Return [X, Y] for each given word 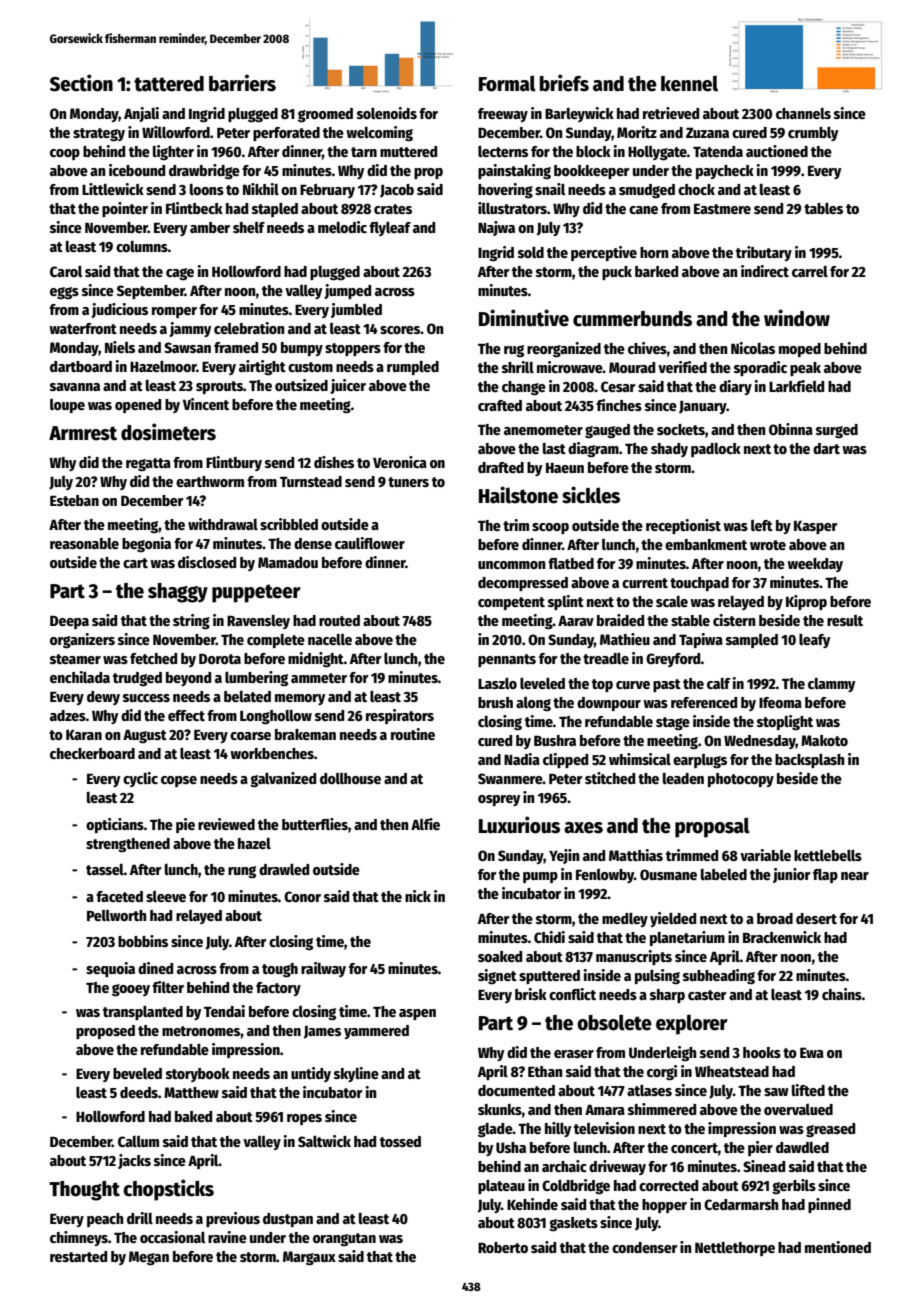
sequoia [110, 969]
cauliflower [370, 543]
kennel [689, 83]
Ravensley [258, 622]
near [855, 876]
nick [418, 896]
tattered [169, 84]
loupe [67, 406]
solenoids [387, 113]
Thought [84, 1191]
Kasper [816, 527]
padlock [716, 450]
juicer [348, 386]
